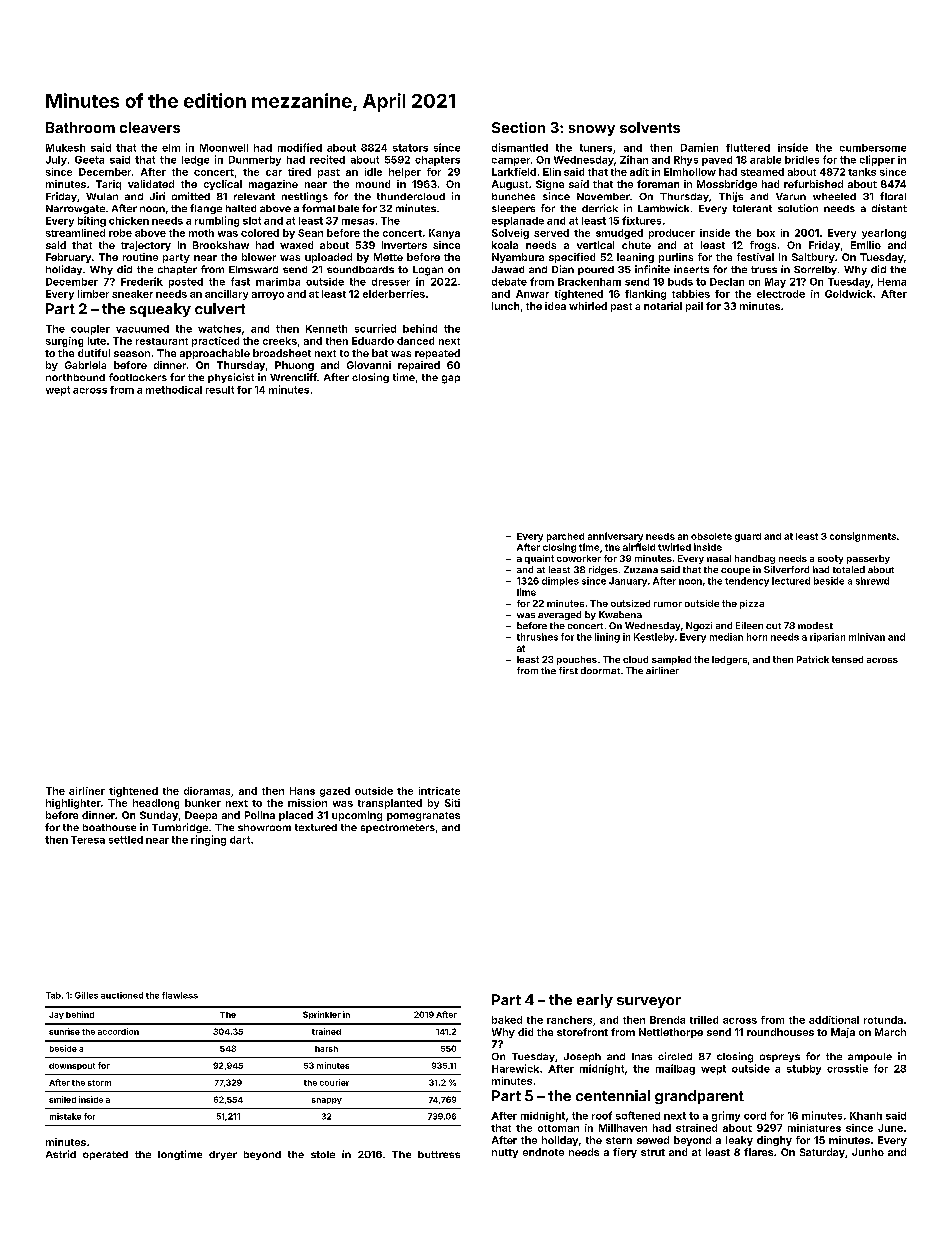  Describe the element at coordinates (834, 196) in the screenshot. I see `wheeled` at that location.
